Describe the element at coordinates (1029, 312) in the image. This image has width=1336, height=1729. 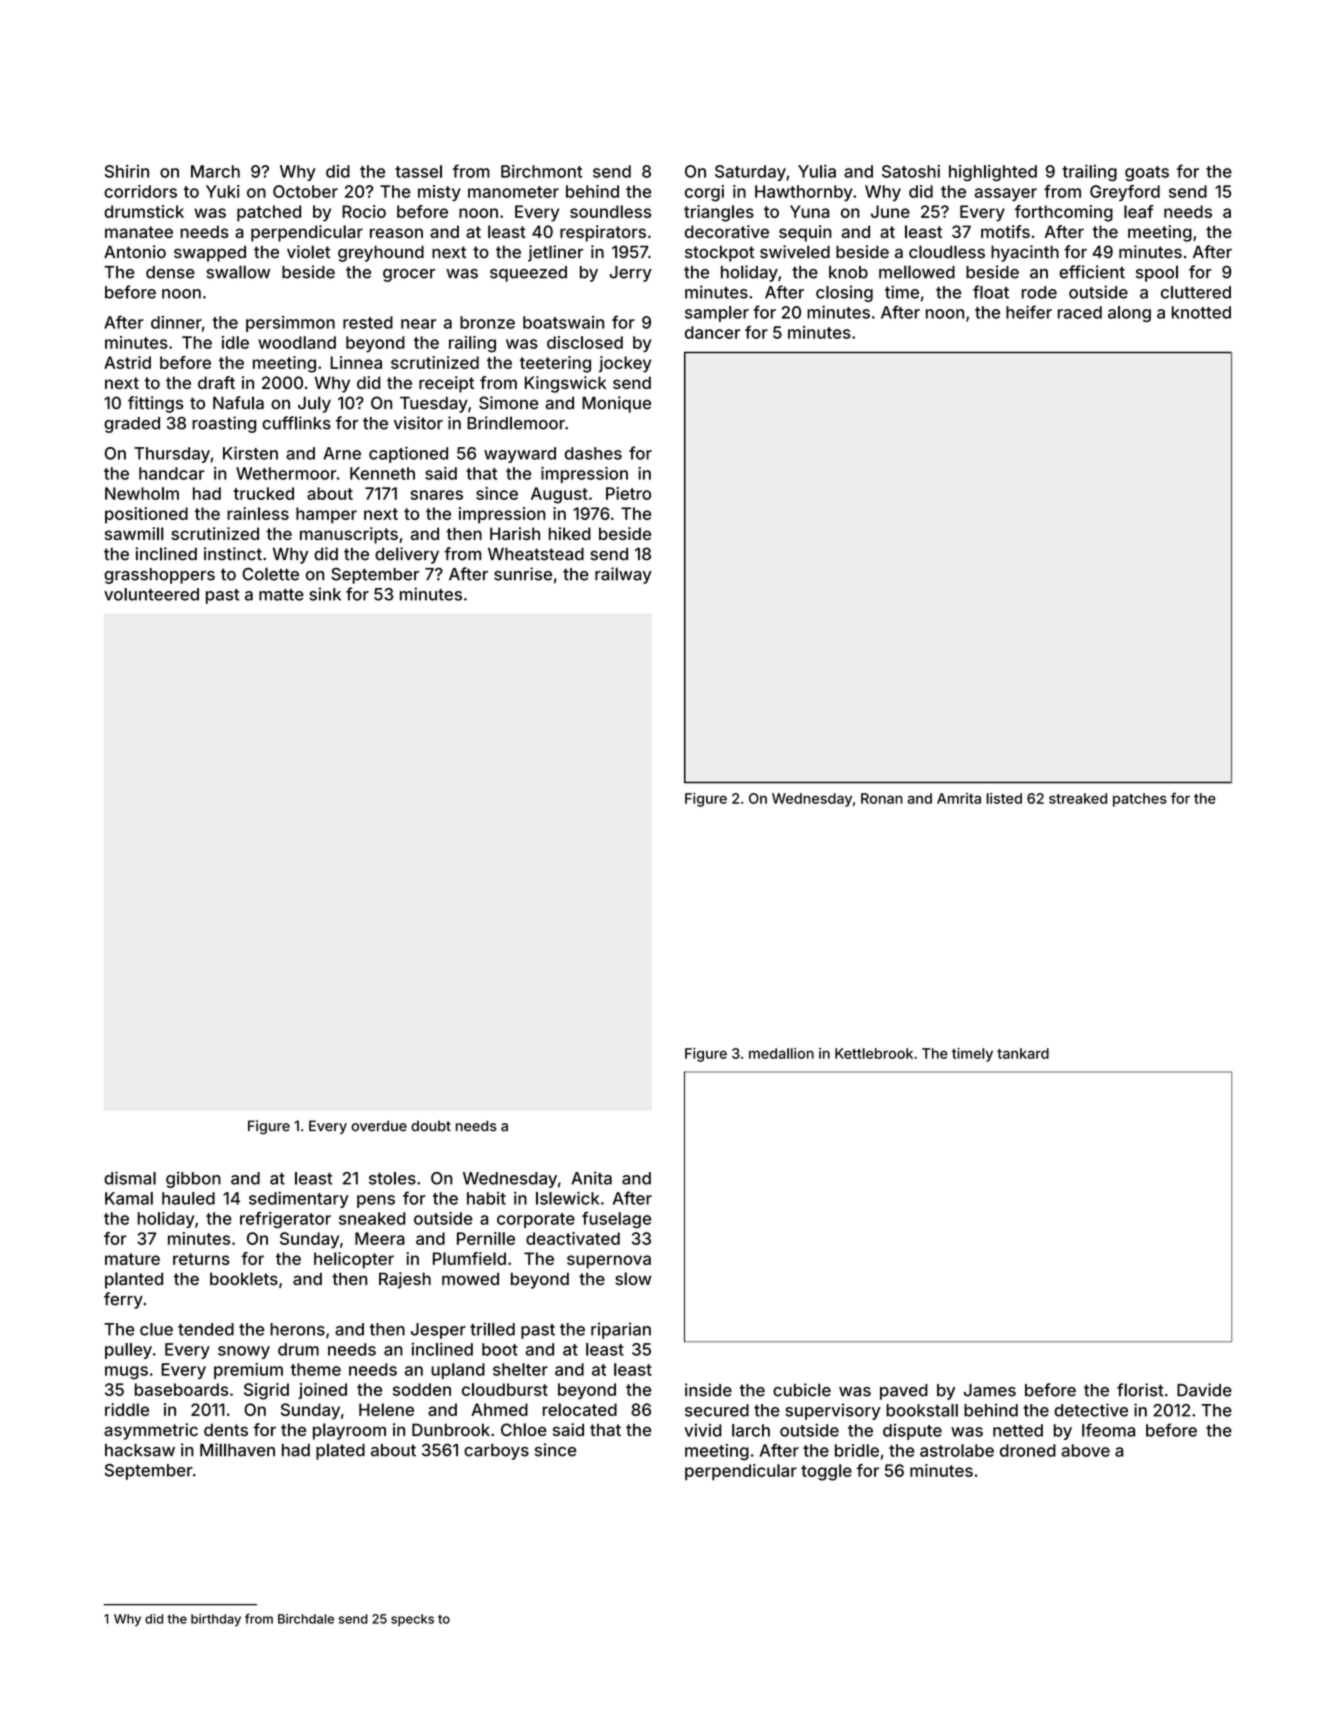
I see `heifer` at that location.
